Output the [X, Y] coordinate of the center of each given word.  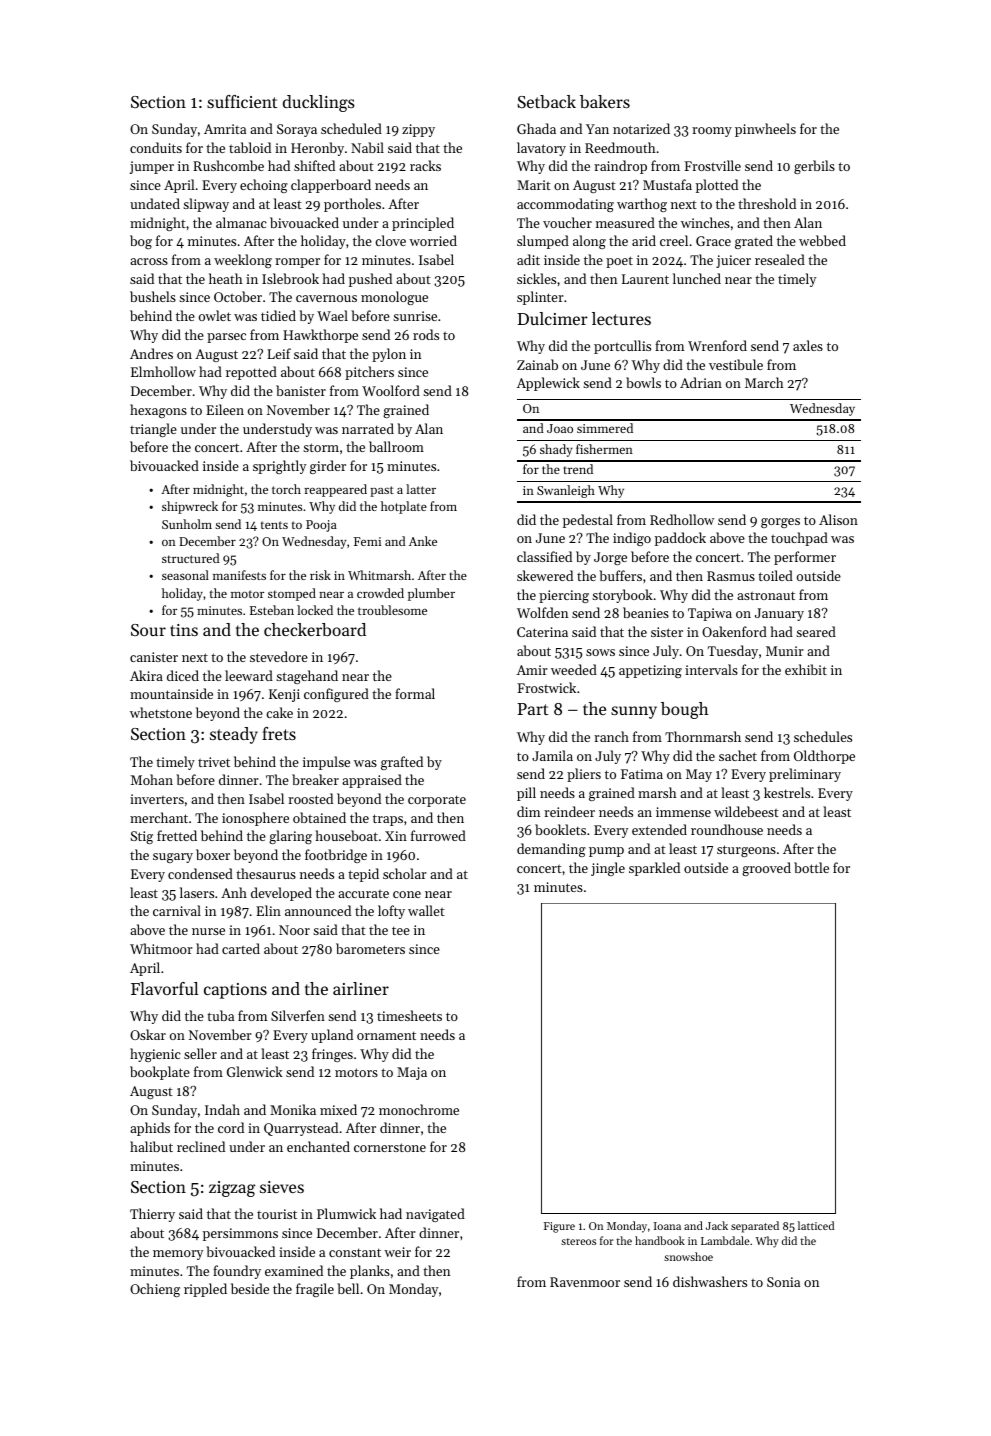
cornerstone [390, 1147]
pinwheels [765, 130]
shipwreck [190, 507]
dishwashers [710, 1281]
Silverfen [298, 1015]
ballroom [396, 446]
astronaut [766, 595]
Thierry [152, 1215]
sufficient [242, 101]
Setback [546, 101]
